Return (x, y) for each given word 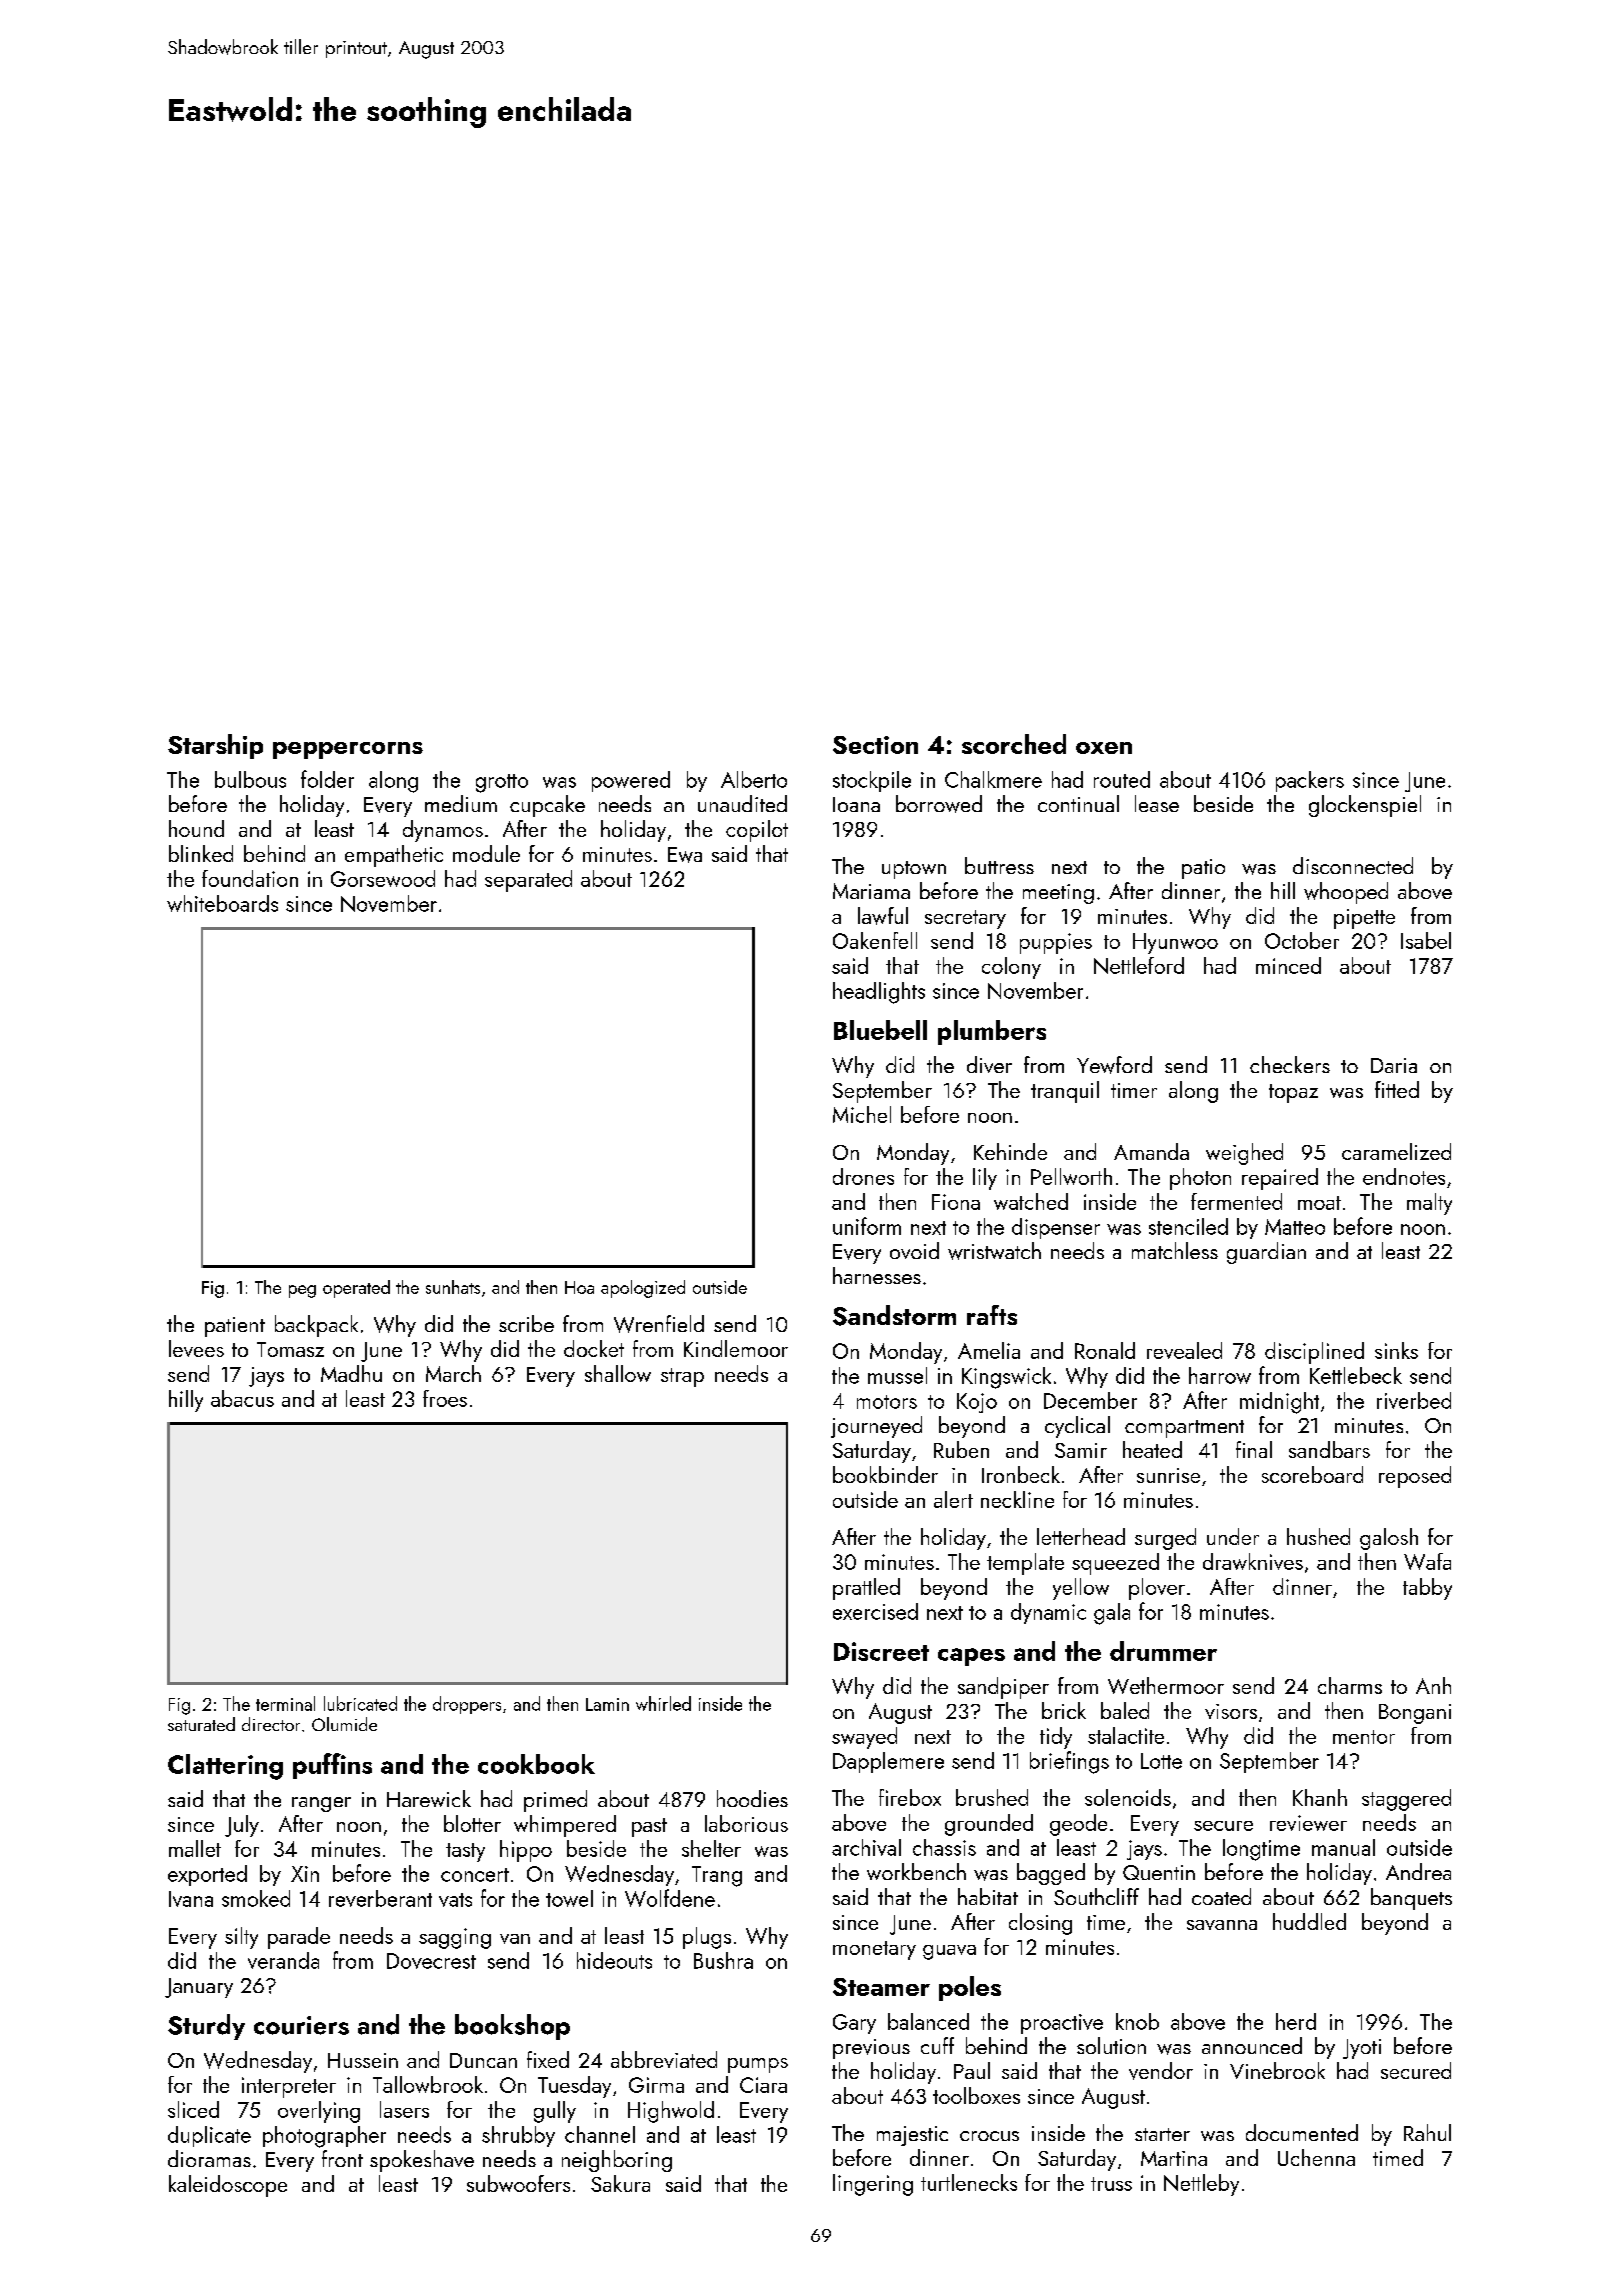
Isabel (1426, 940)
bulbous (250, 779)
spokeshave (422, 2161)
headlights (879, 993)
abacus (242, 1398)
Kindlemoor (736, 1348)
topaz (1293, 1093)
